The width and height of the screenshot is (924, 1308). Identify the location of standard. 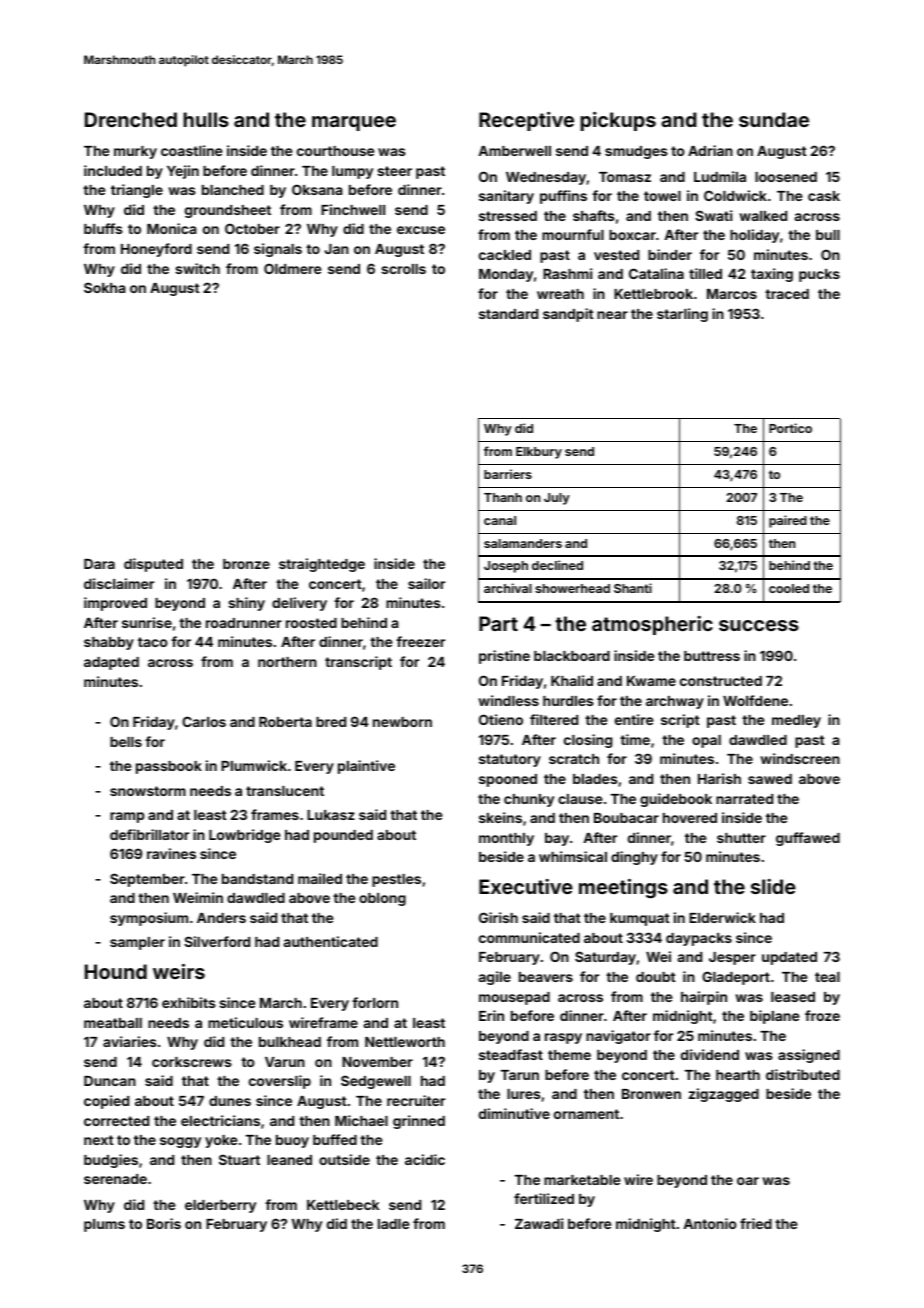
(508, 314).
